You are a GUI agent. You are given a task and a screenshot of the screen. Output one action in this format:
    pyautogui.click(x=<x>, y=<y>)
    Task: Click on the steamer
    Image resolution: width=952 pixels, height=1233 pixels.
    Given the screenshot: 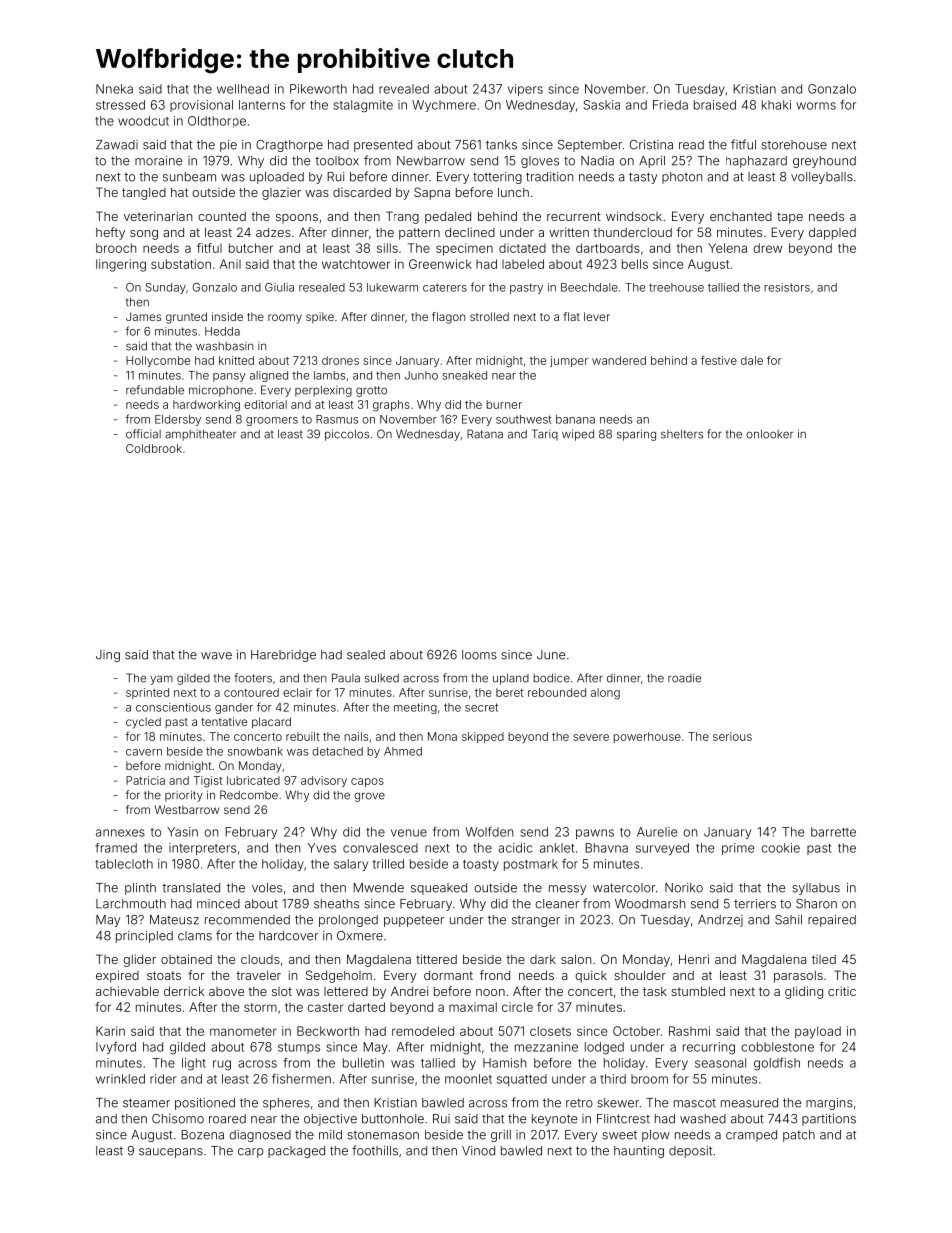 What is the action you would take?
    pyautogui.click(x=146, y=1103)
